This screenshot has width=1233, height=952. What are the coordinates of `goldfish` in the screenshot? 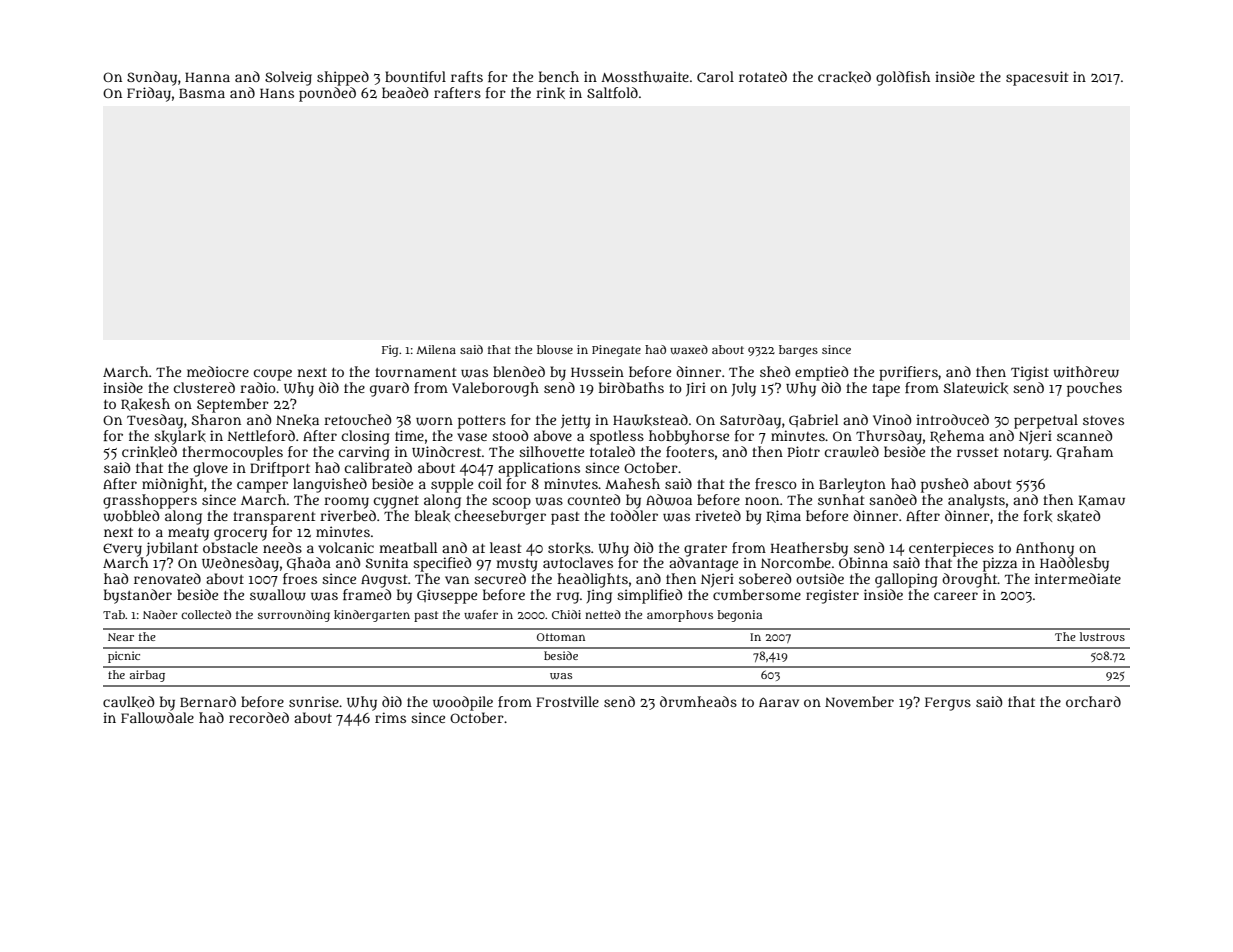 It's located at (903, 78).
